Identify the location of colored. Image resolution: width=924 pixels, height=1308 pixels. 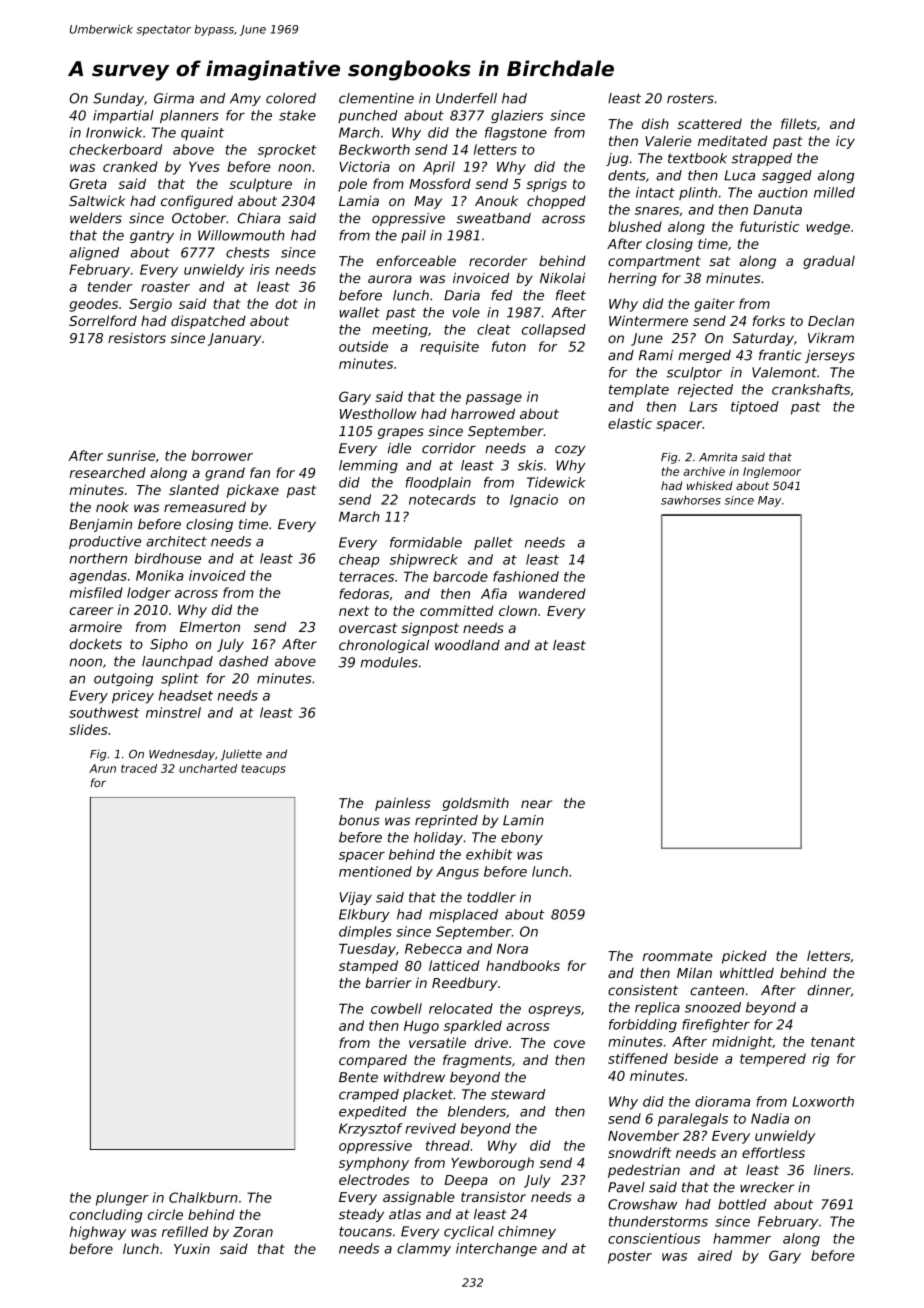
(291, 98).
